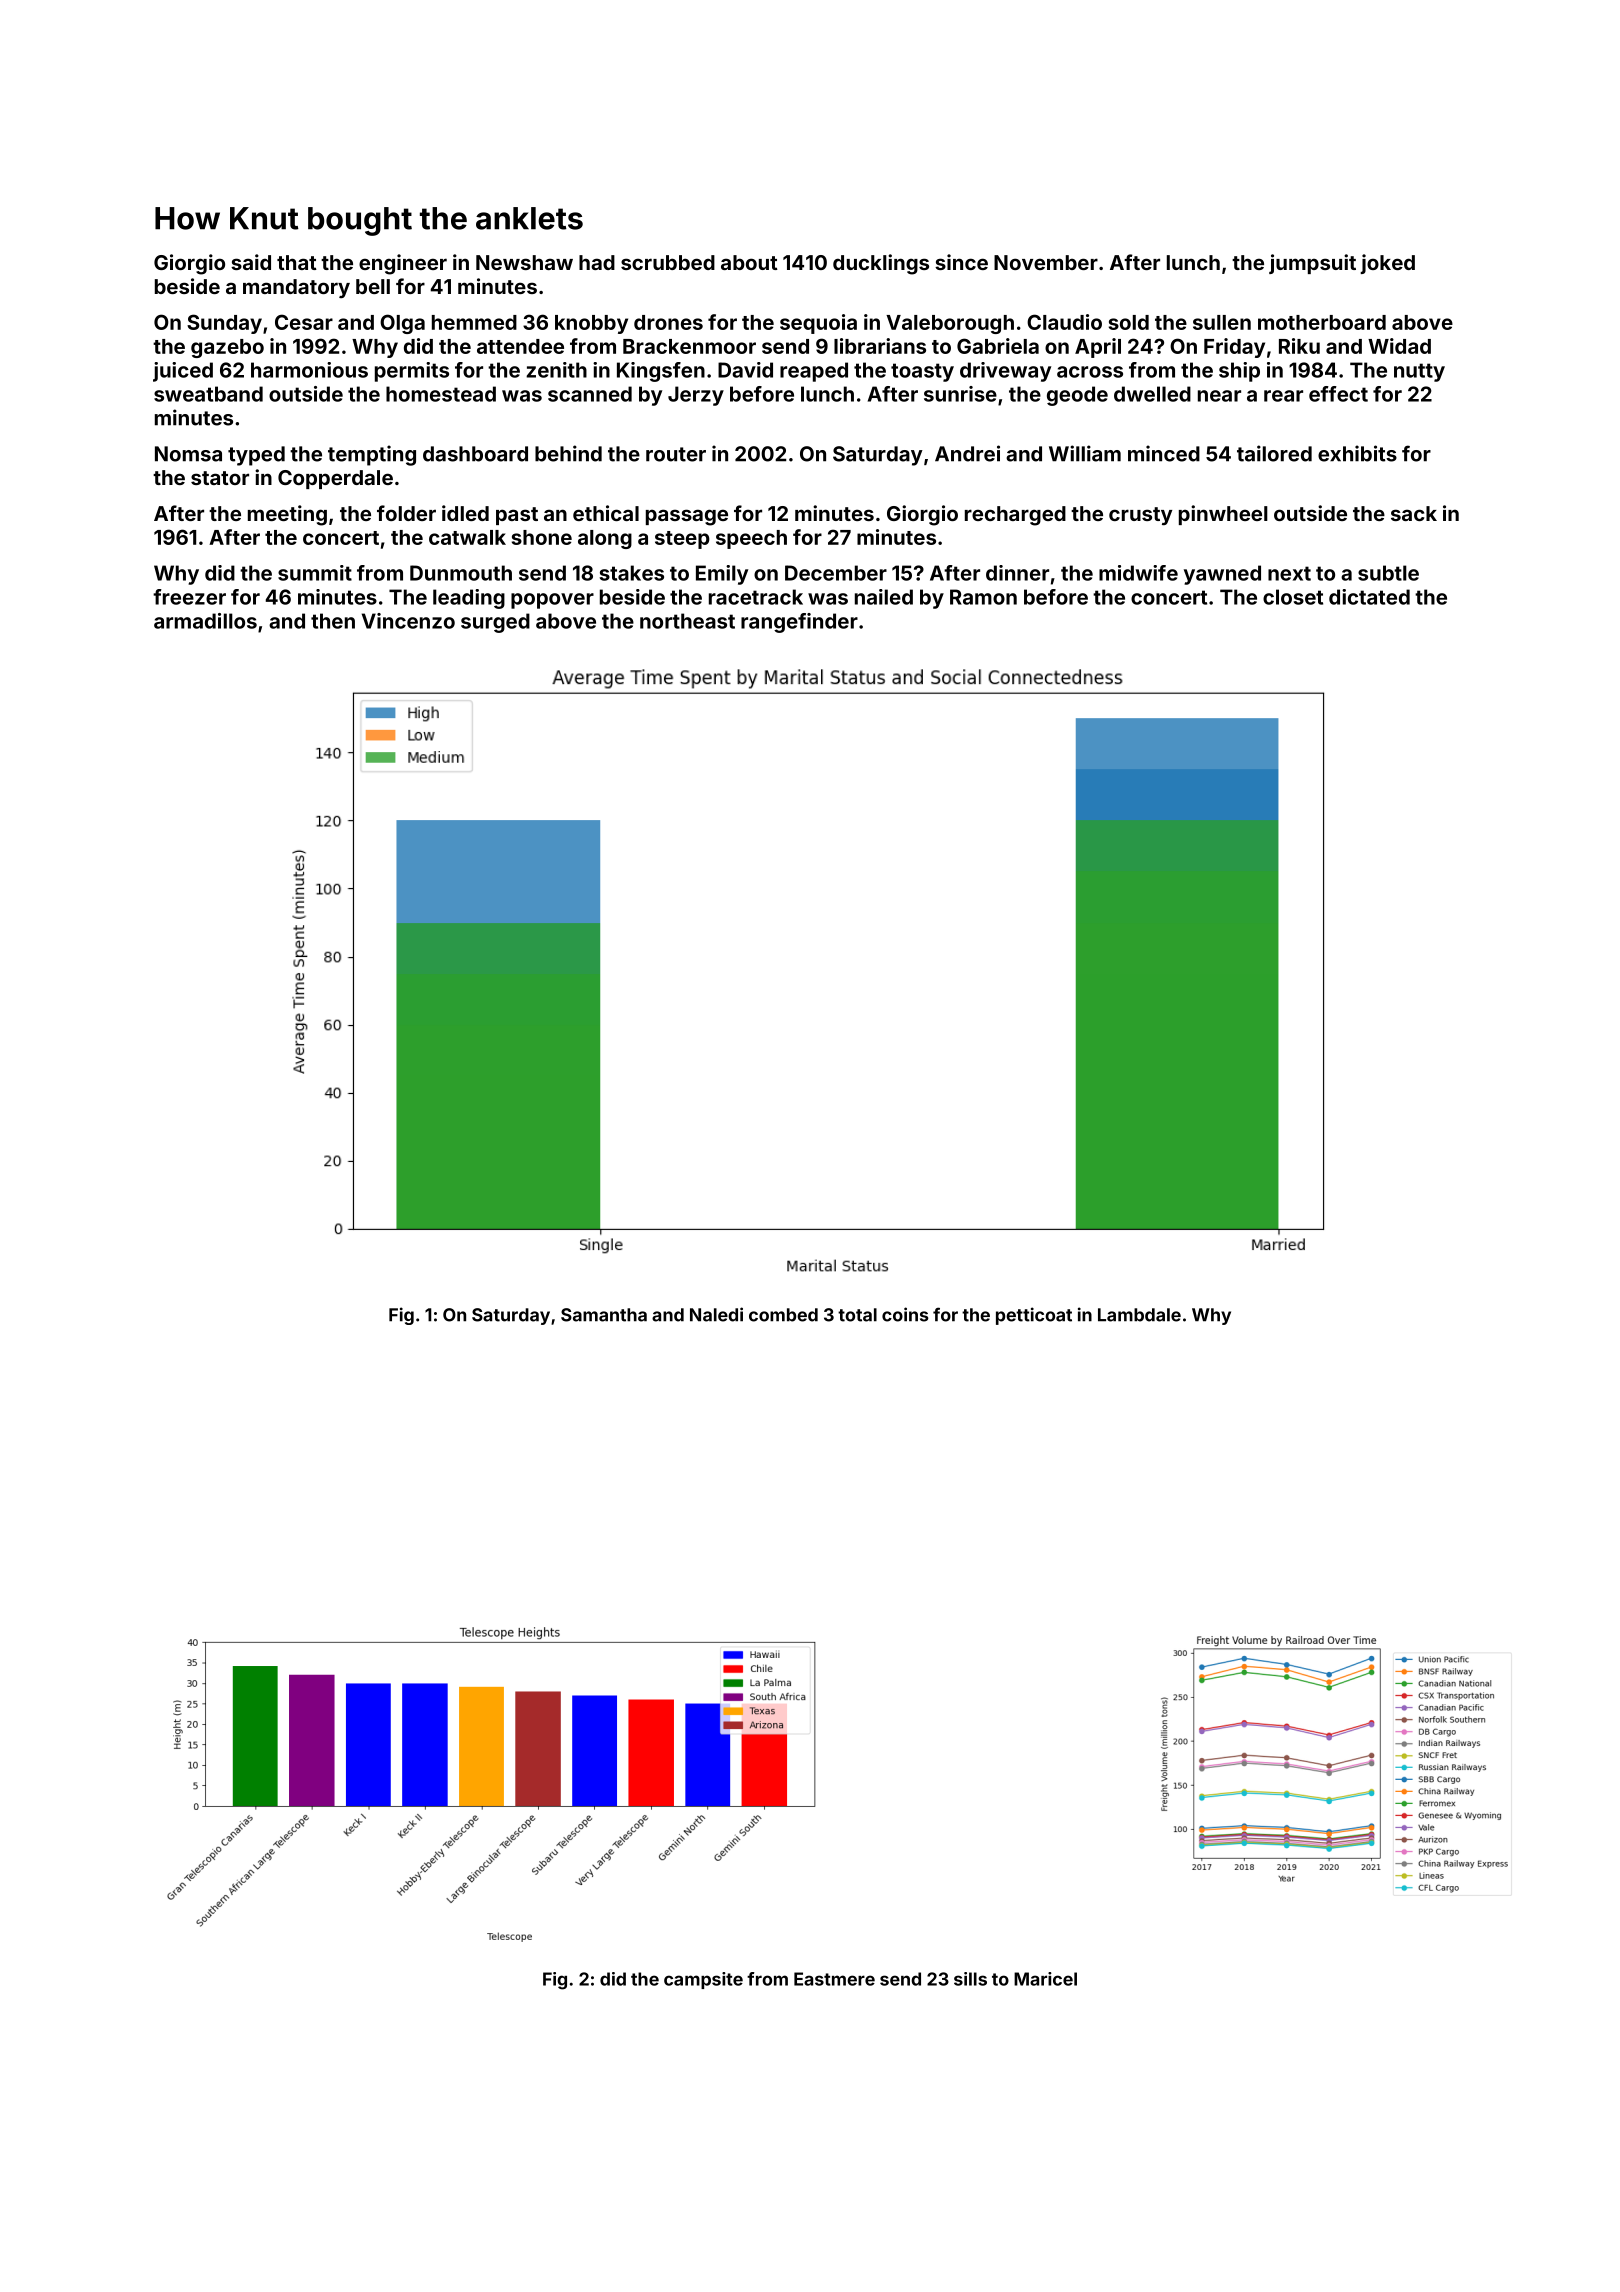  What do you see at coordinates (1045, 1979) in the screenshot?
I see `Maricel` at bounding box center [1045, 1979].
